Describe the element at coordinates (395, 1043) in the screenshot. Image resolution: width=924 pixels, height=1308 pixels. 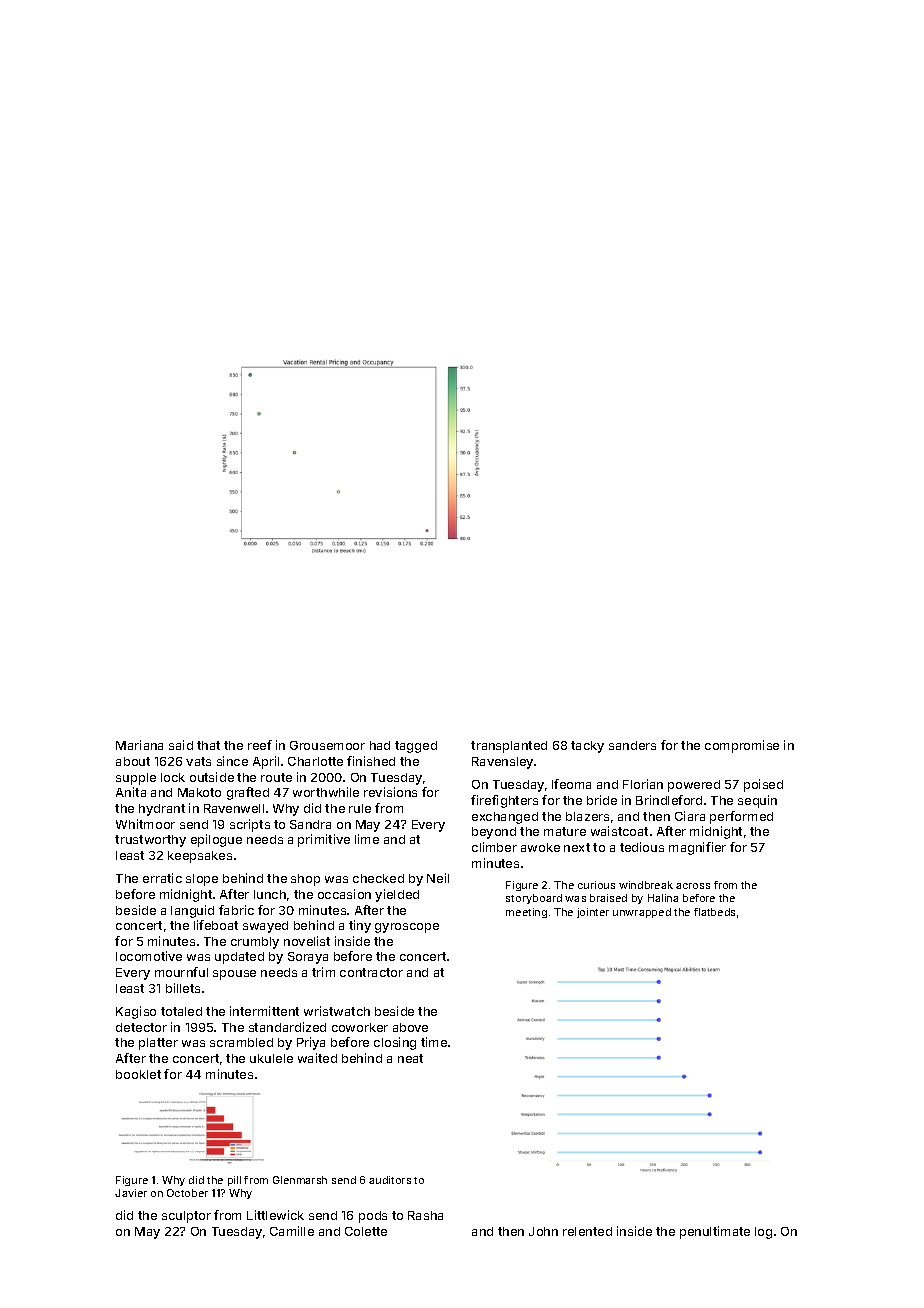
I see `closing` at that location.
